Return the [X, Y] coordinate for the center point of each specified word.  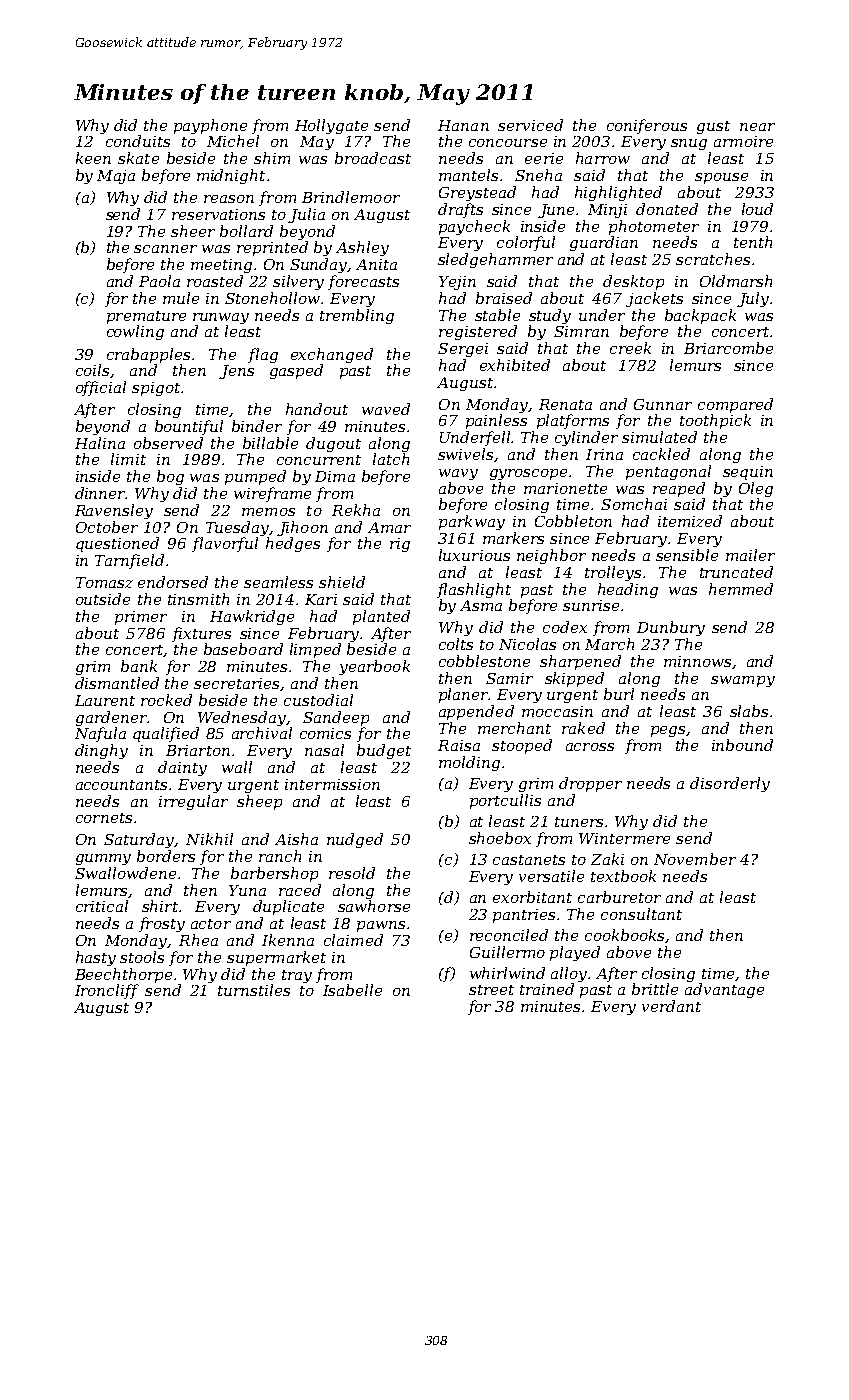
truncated [736, 572]
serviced [530, 125]
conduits [138, 141]
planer [464, 695]
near [757, 127]
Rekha [356, 510]
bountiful [189, 427]
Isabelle [352, 990]
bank [139, 666]
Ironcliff [107, 991]
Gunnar [663, 404]
